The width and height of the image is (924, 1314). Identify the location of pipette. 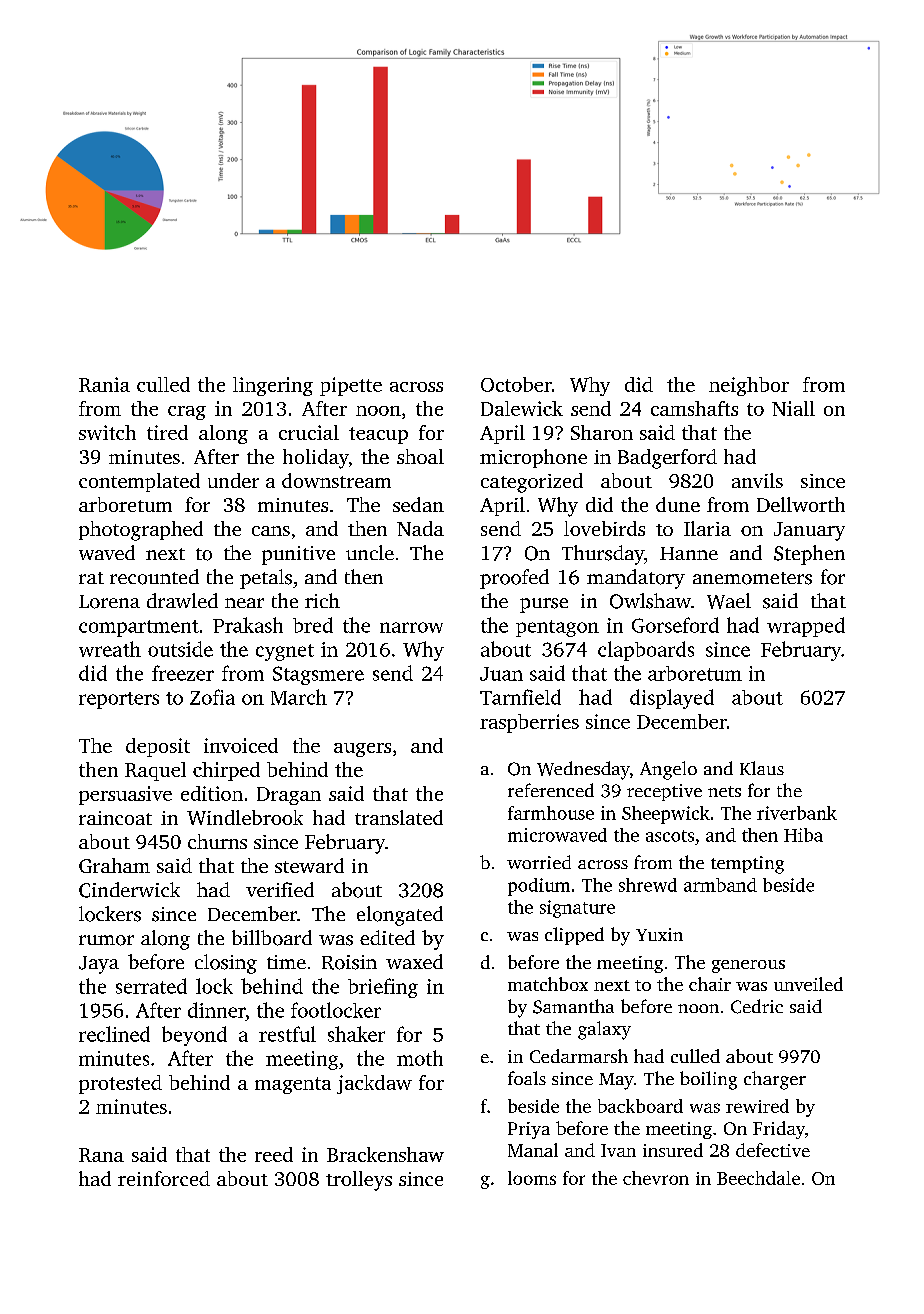
(351, 386).
